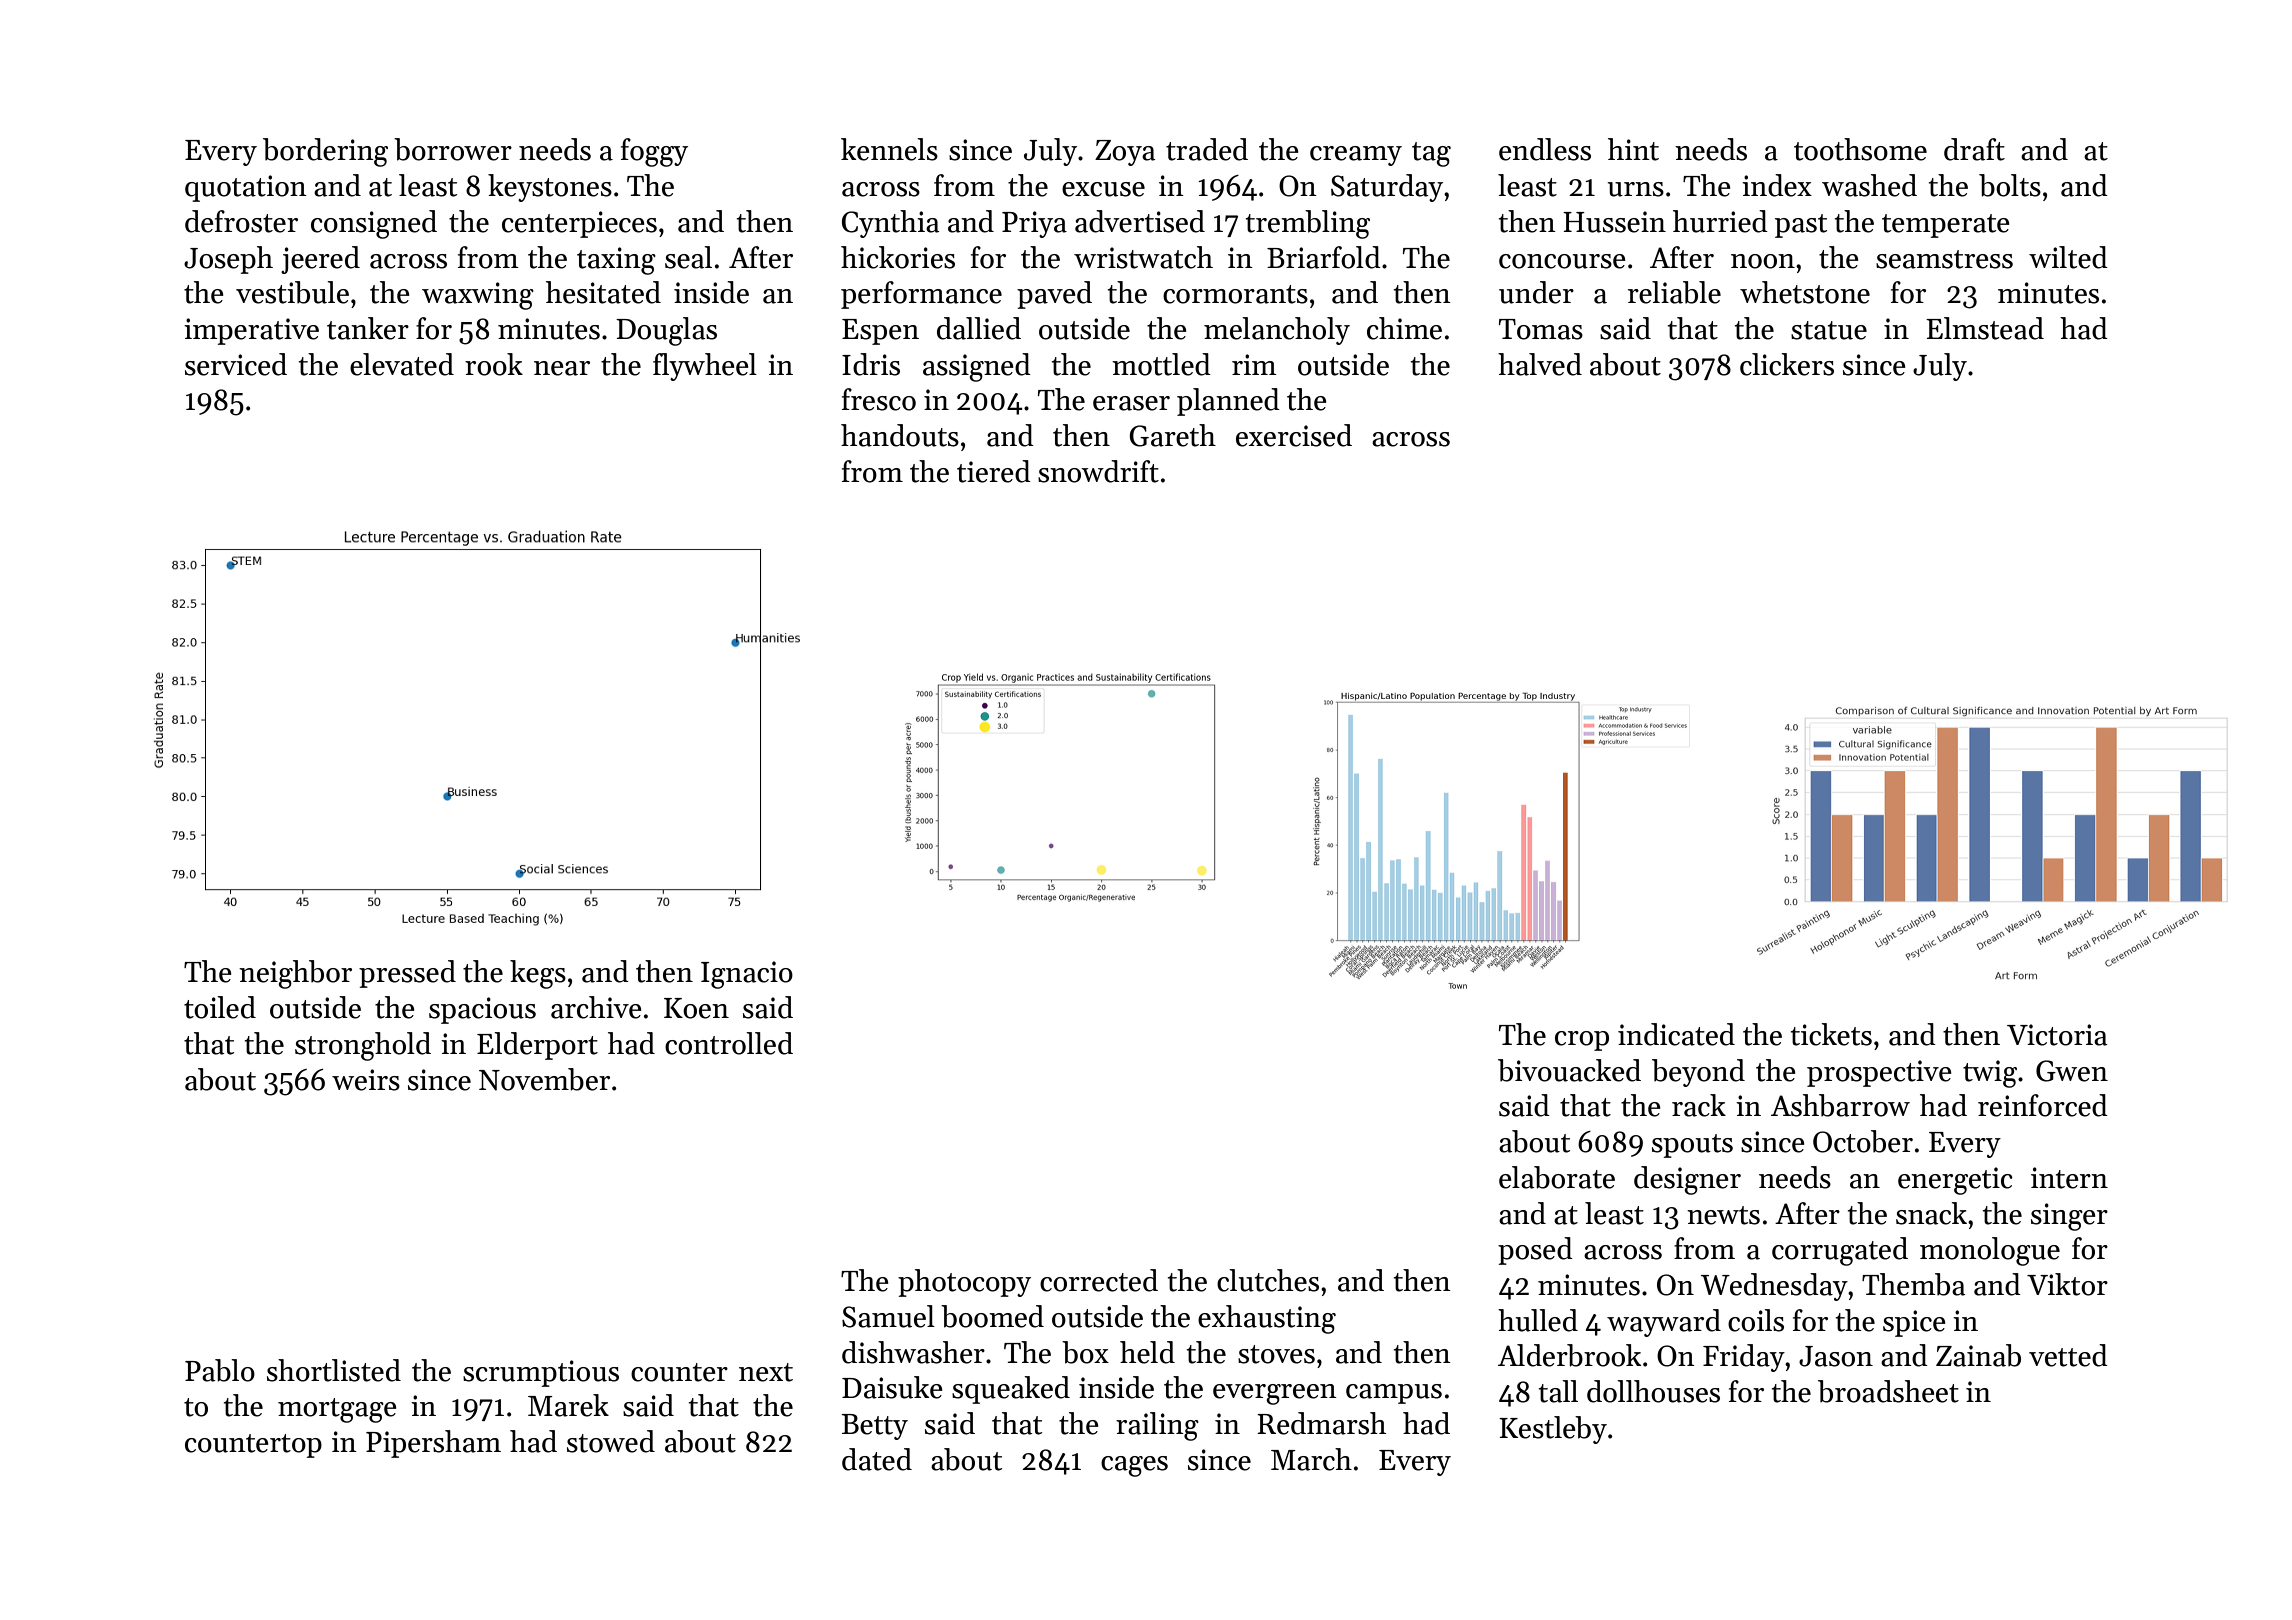 This screenshot has width=2292, height=1620. I want to click on controlled, so click(729, 1043).
